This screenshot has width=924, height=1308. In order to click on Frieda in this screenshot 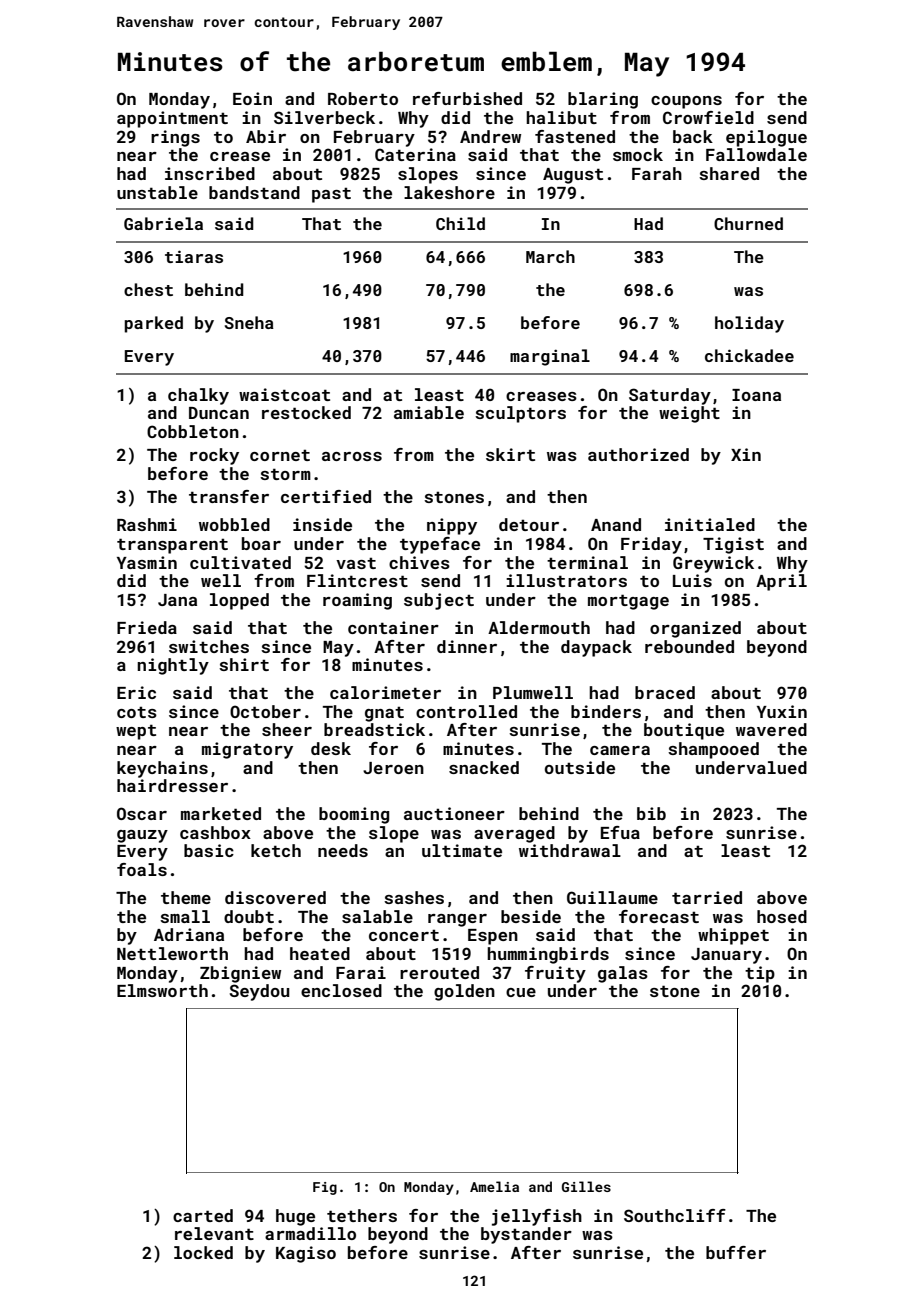, I will do `click(147, 627)`.
